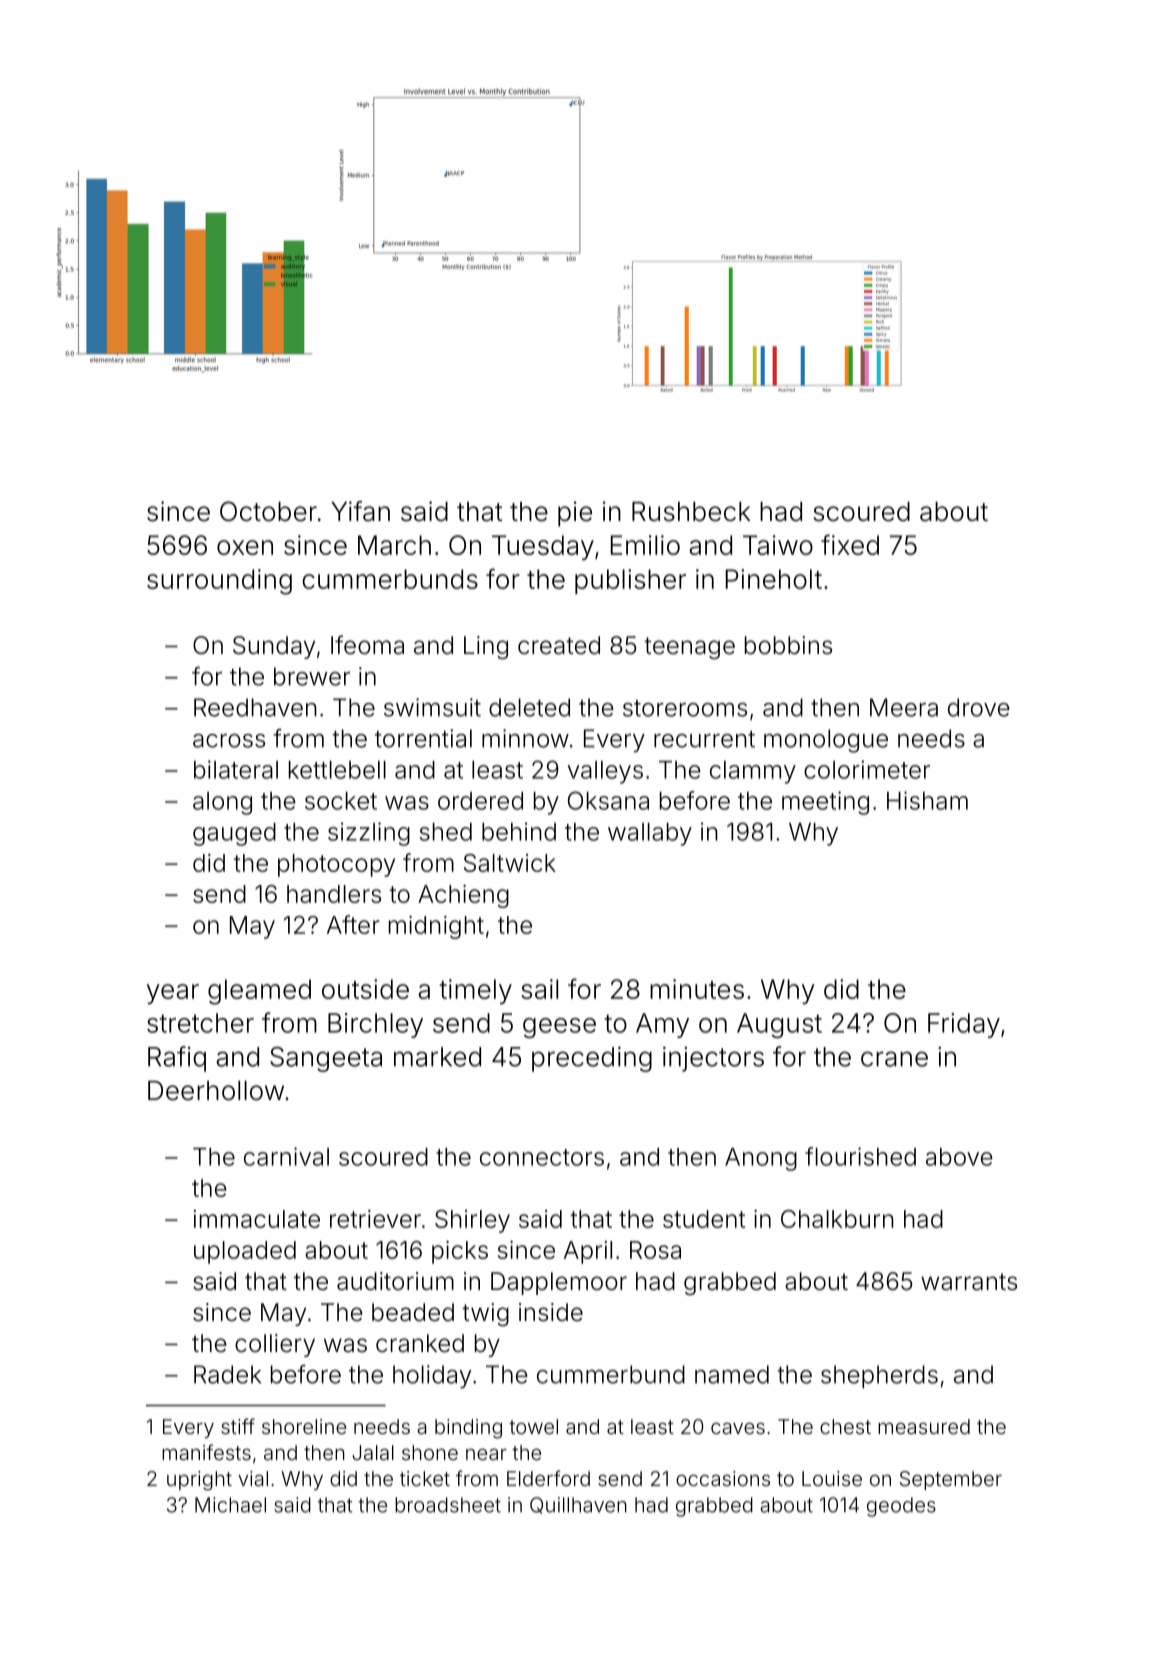 This image has width=1165, height=1654. Describe the element at coordinates (575, 514) in the image. I see `pie` at that location.
